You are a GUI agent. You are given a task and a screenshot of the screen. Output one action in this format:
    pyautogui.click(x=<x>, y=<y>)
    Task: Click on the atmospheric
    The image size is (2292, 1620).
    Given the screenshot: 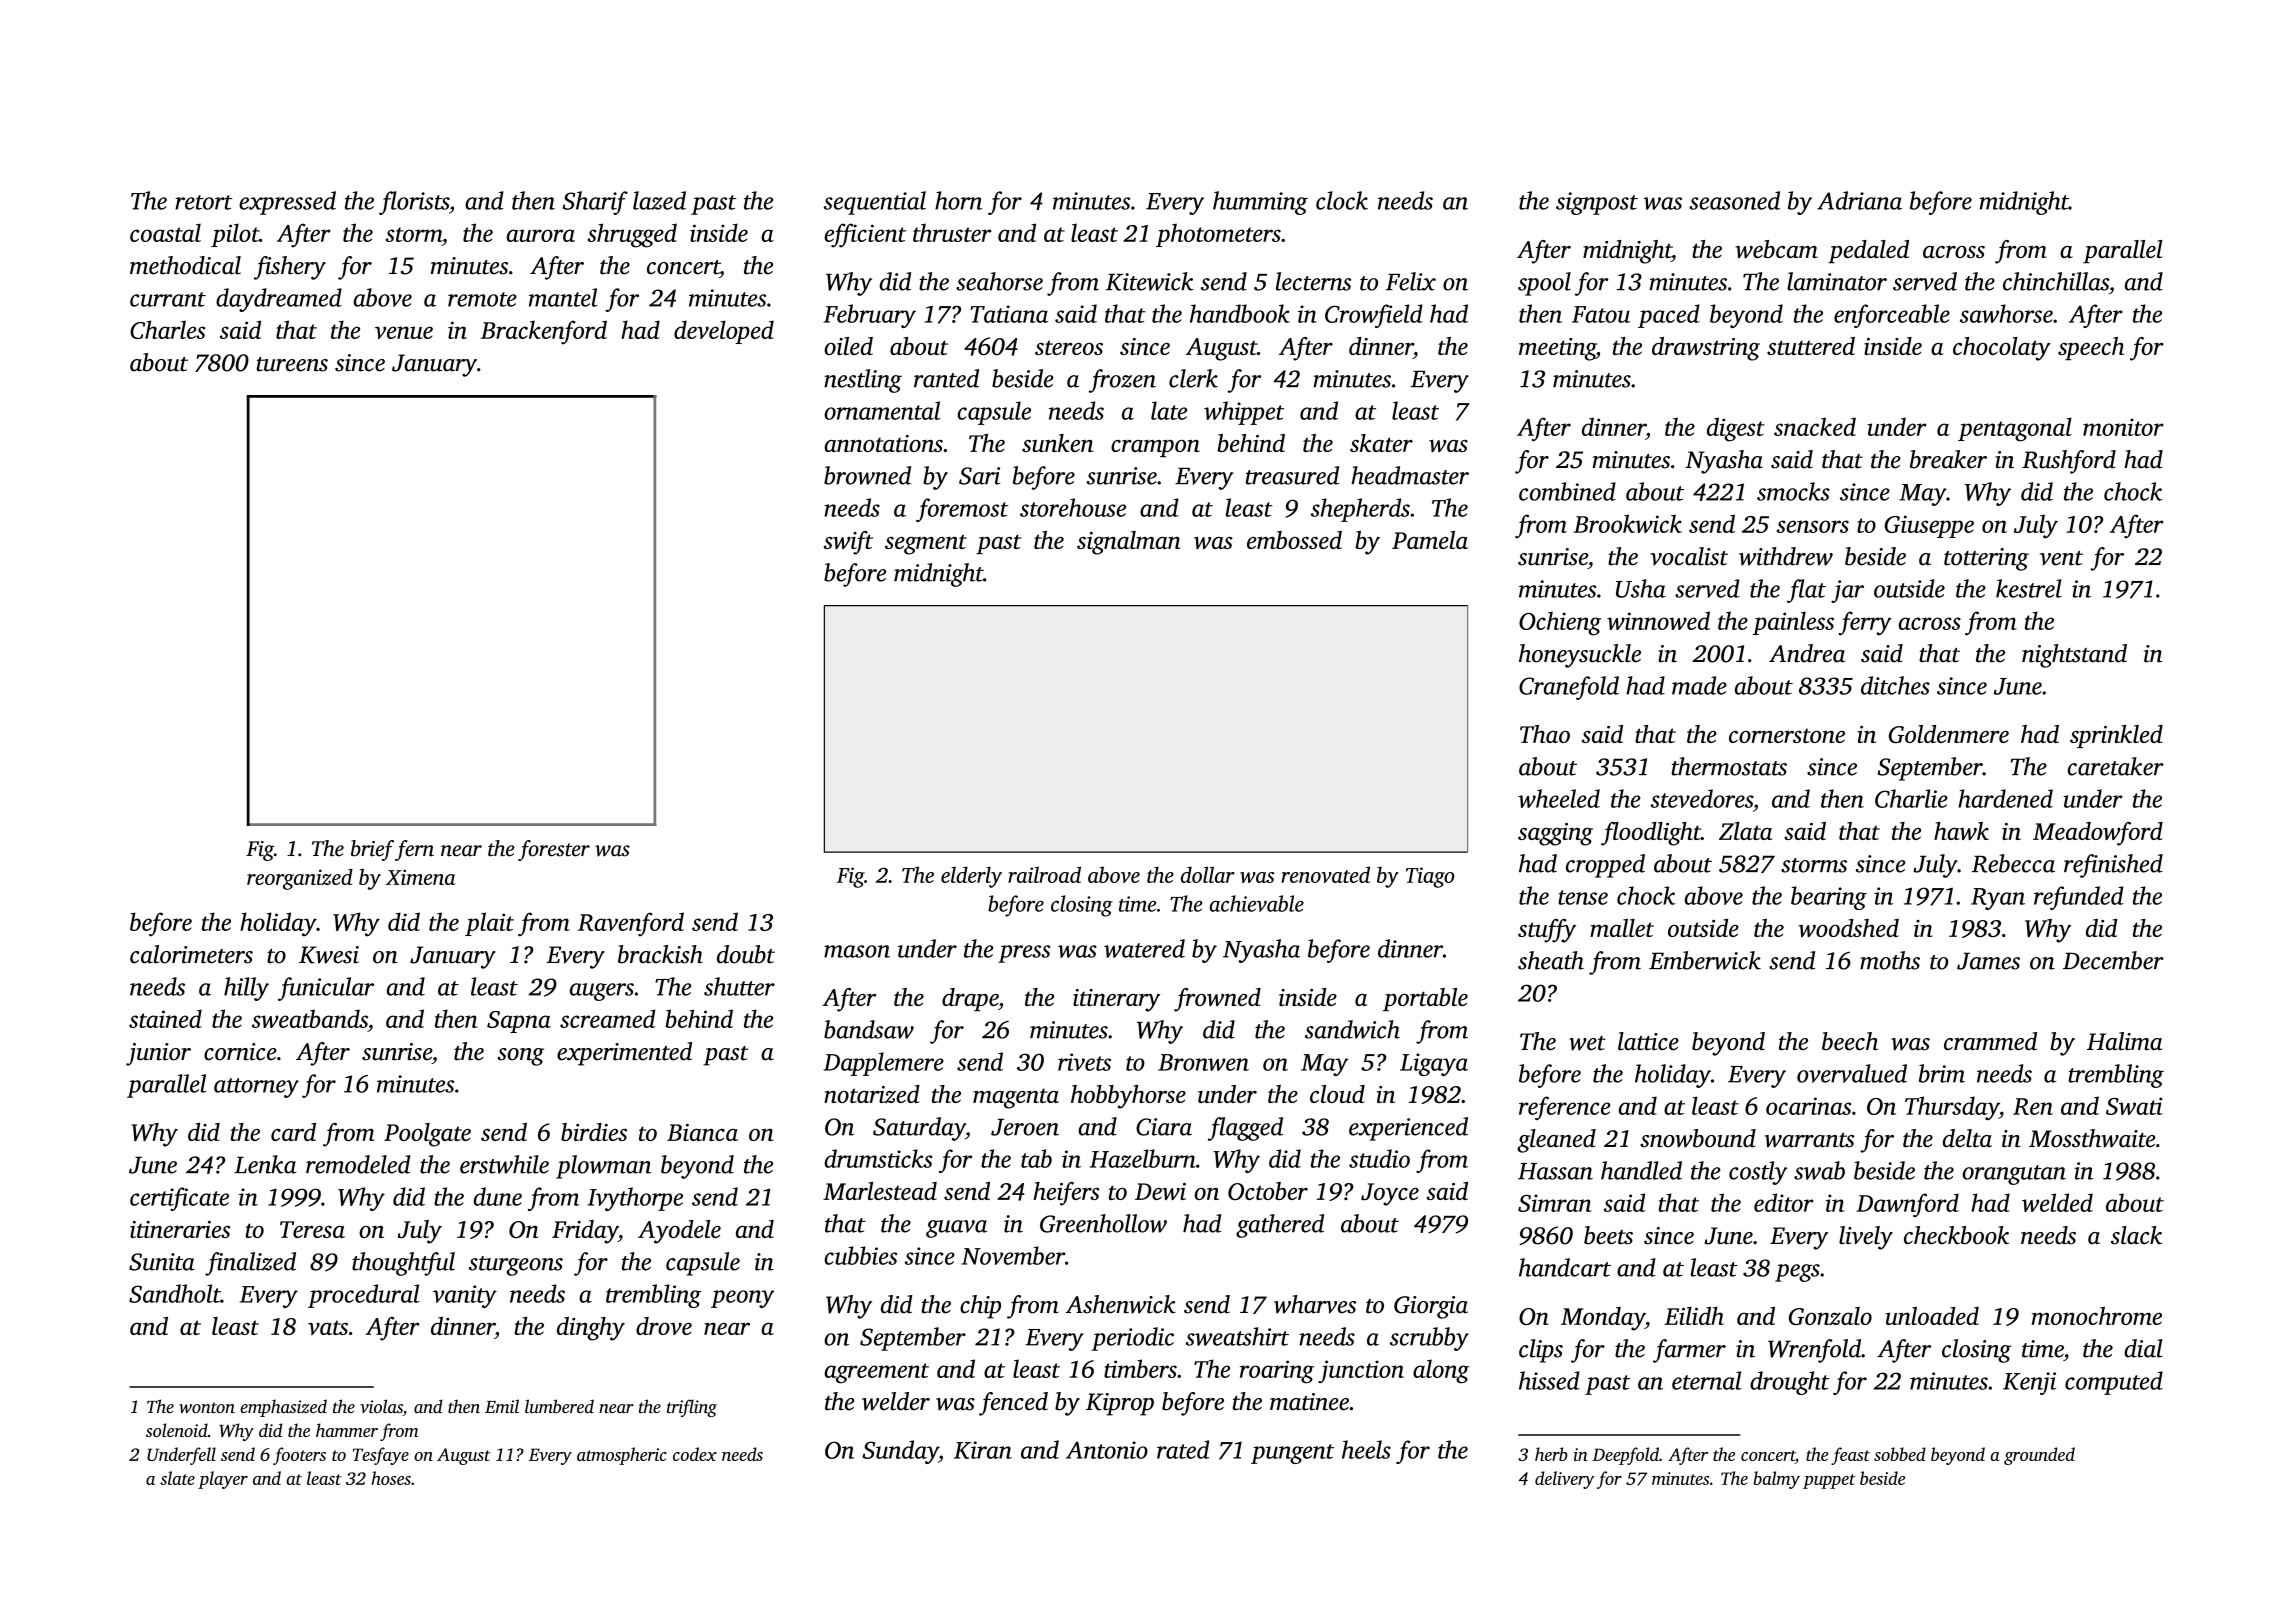 What is the action you would take?
    pyautogui.click(x=622, y=1456)
